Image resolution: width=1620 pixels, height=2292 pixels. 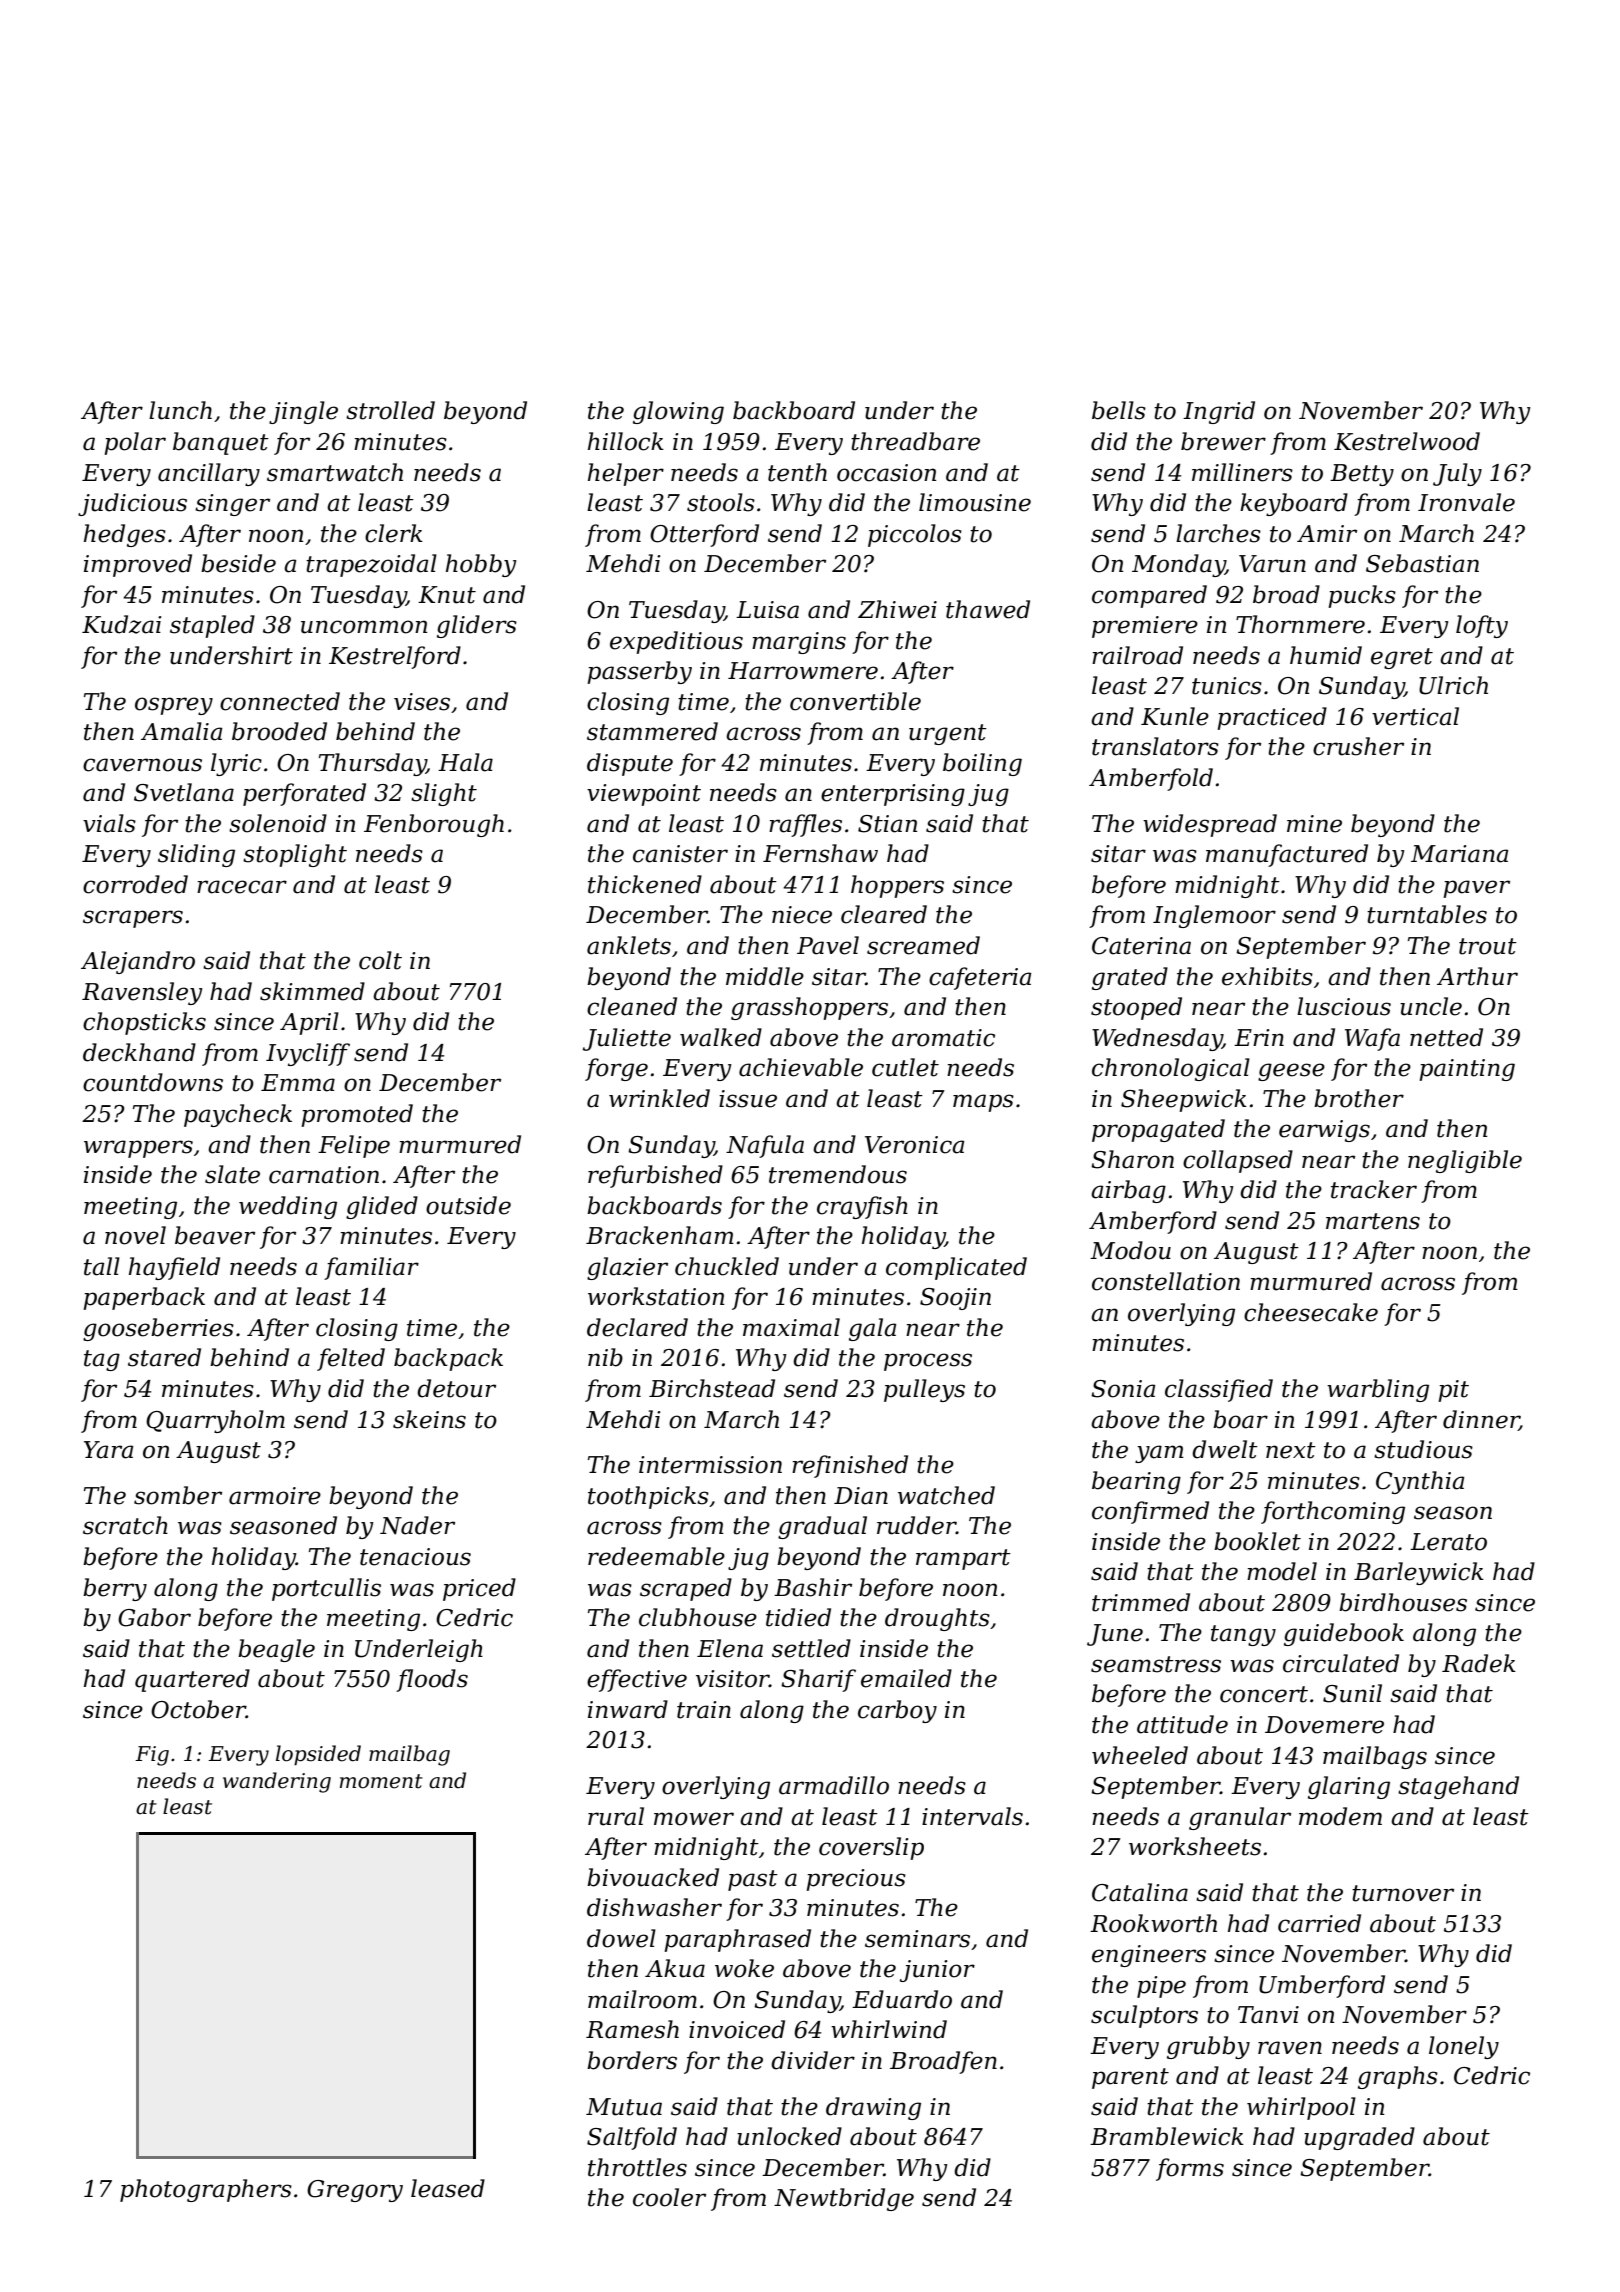 I want to click on beagle, so click(x=276, y=1650).
